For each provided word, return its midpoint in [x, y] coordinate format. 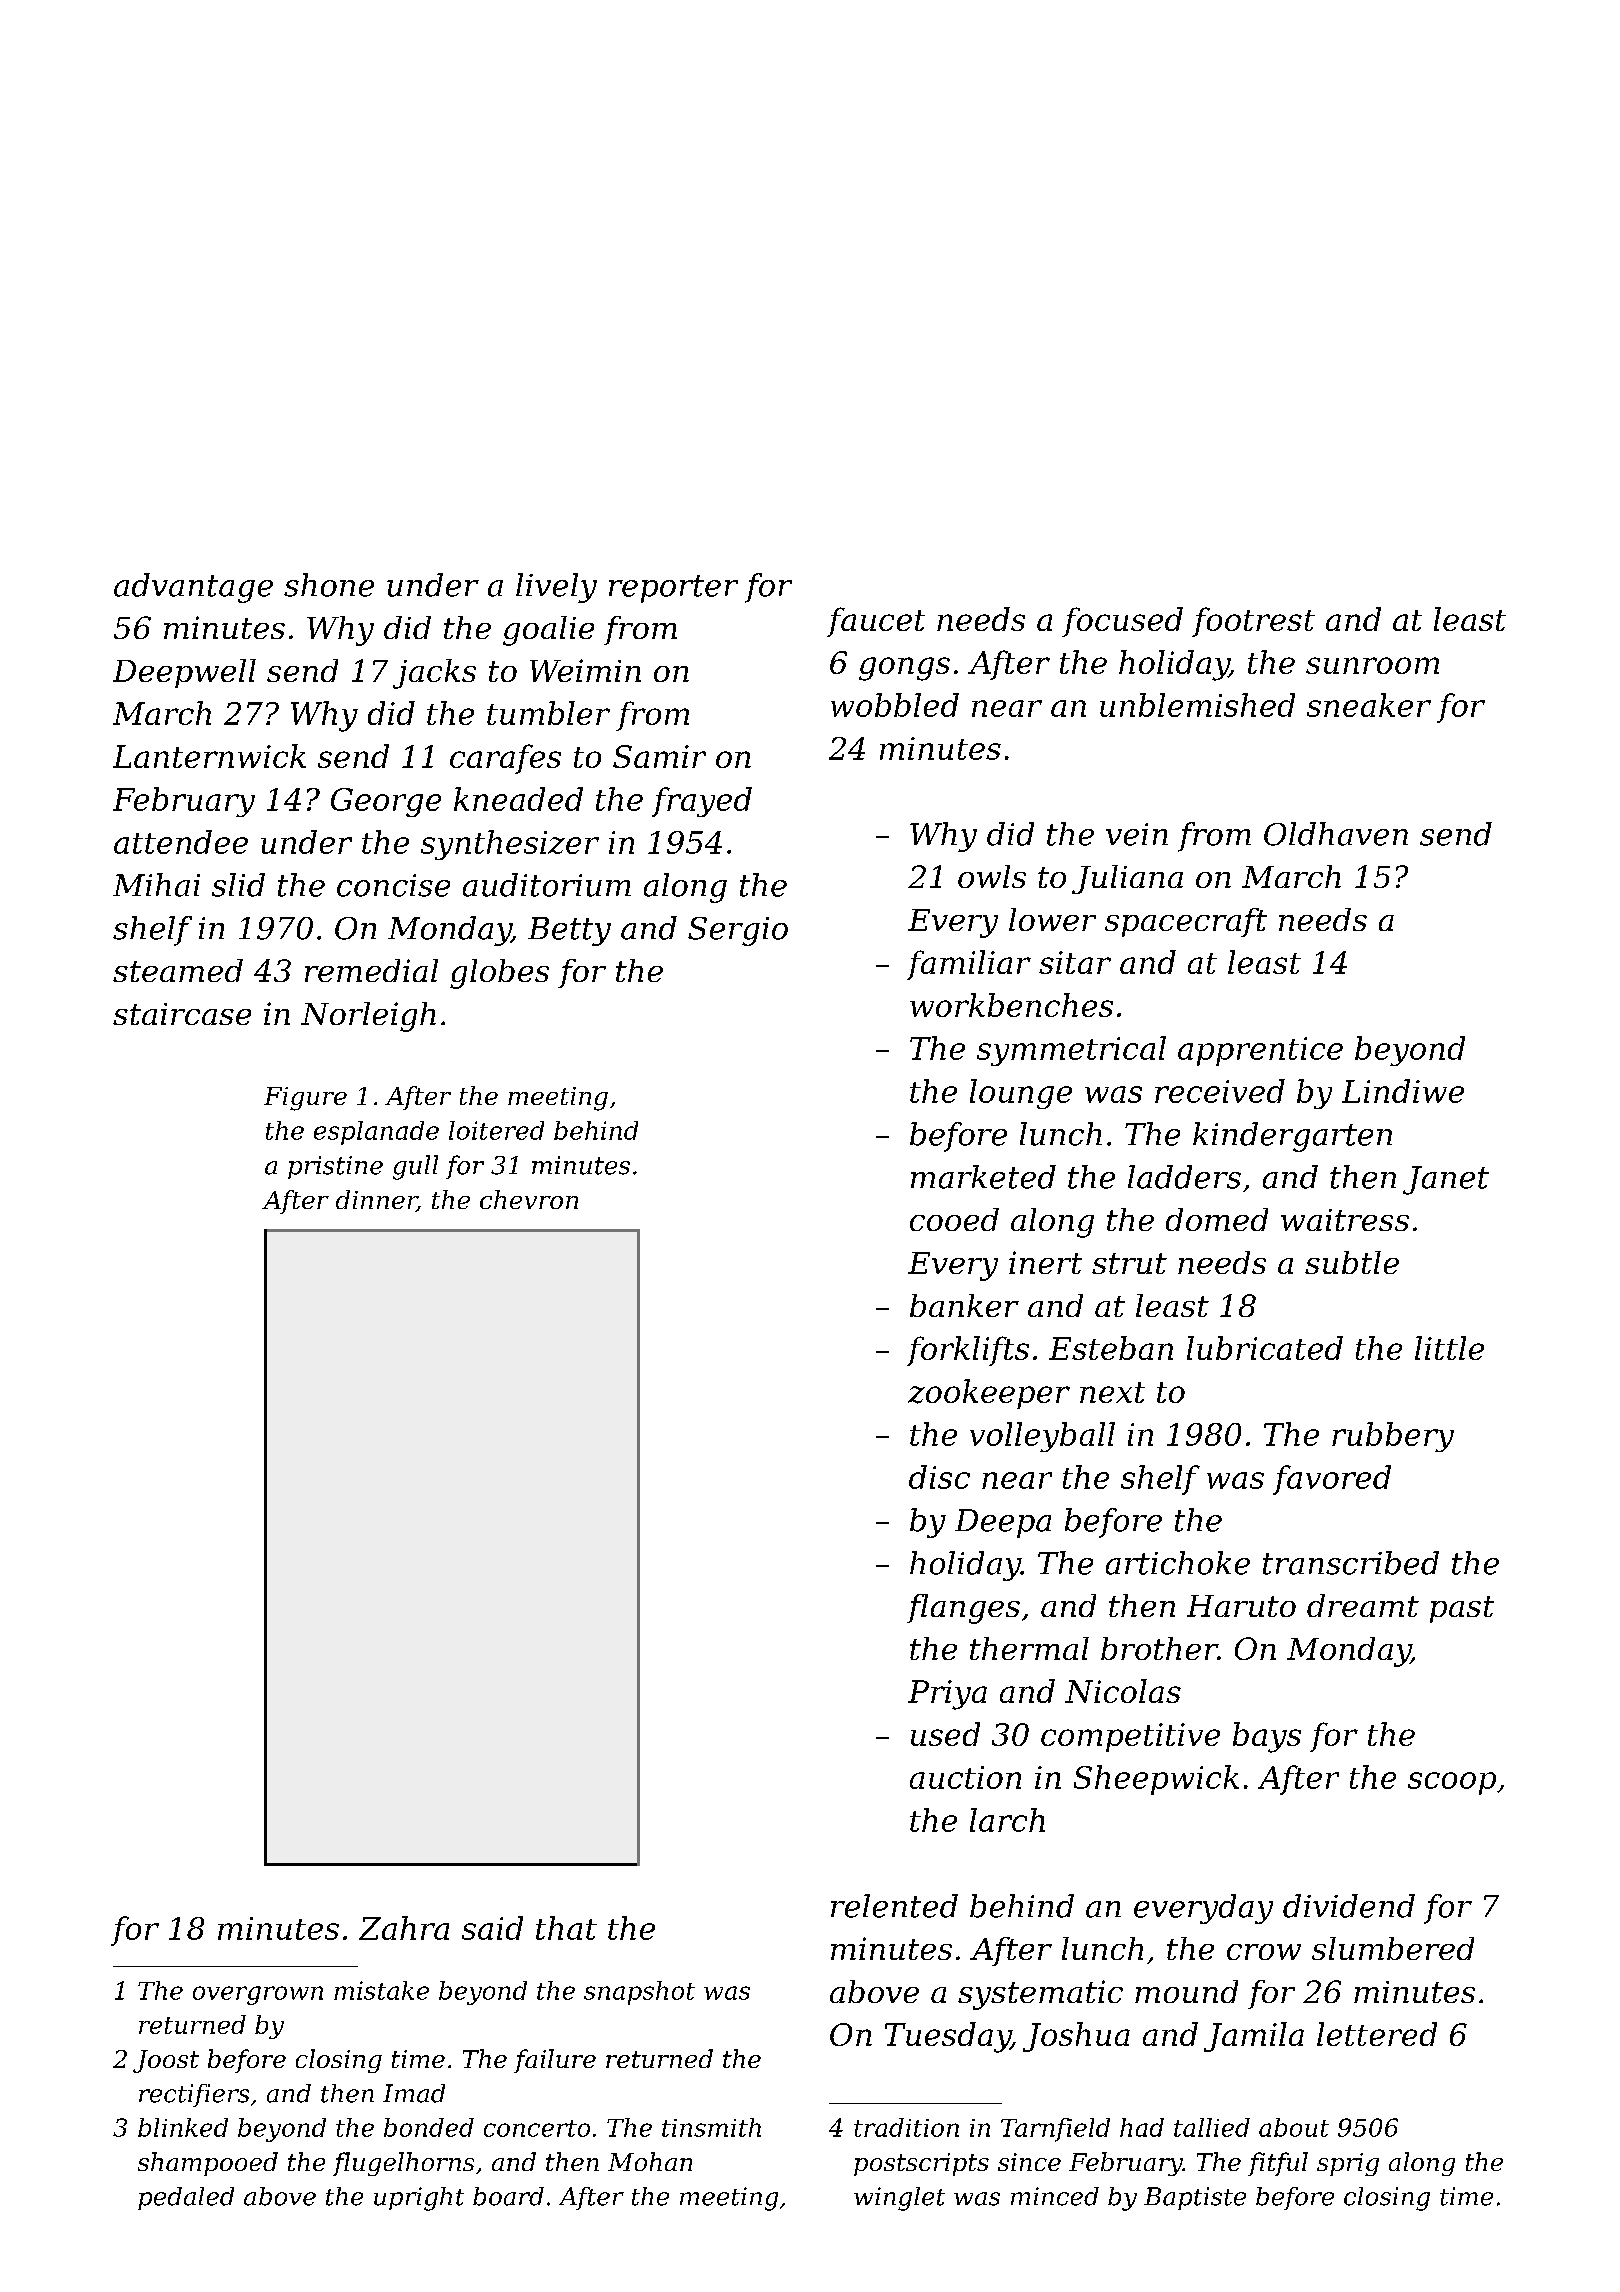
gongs [904, 669]
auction [965, 1777]
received [1220, 1091]
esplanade [376, 1133]
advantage [193, 588]
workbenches [1011, 1005]
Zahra [404, 1928]
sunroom [1372, 665]
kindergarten [1292, 1137]
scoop [1452, 1783]
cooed [954, 1219]
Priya [947, 1695]
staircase [182, 1014]
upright [419, 2199]
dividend [1349, 1906]
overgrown [258, 1995]
